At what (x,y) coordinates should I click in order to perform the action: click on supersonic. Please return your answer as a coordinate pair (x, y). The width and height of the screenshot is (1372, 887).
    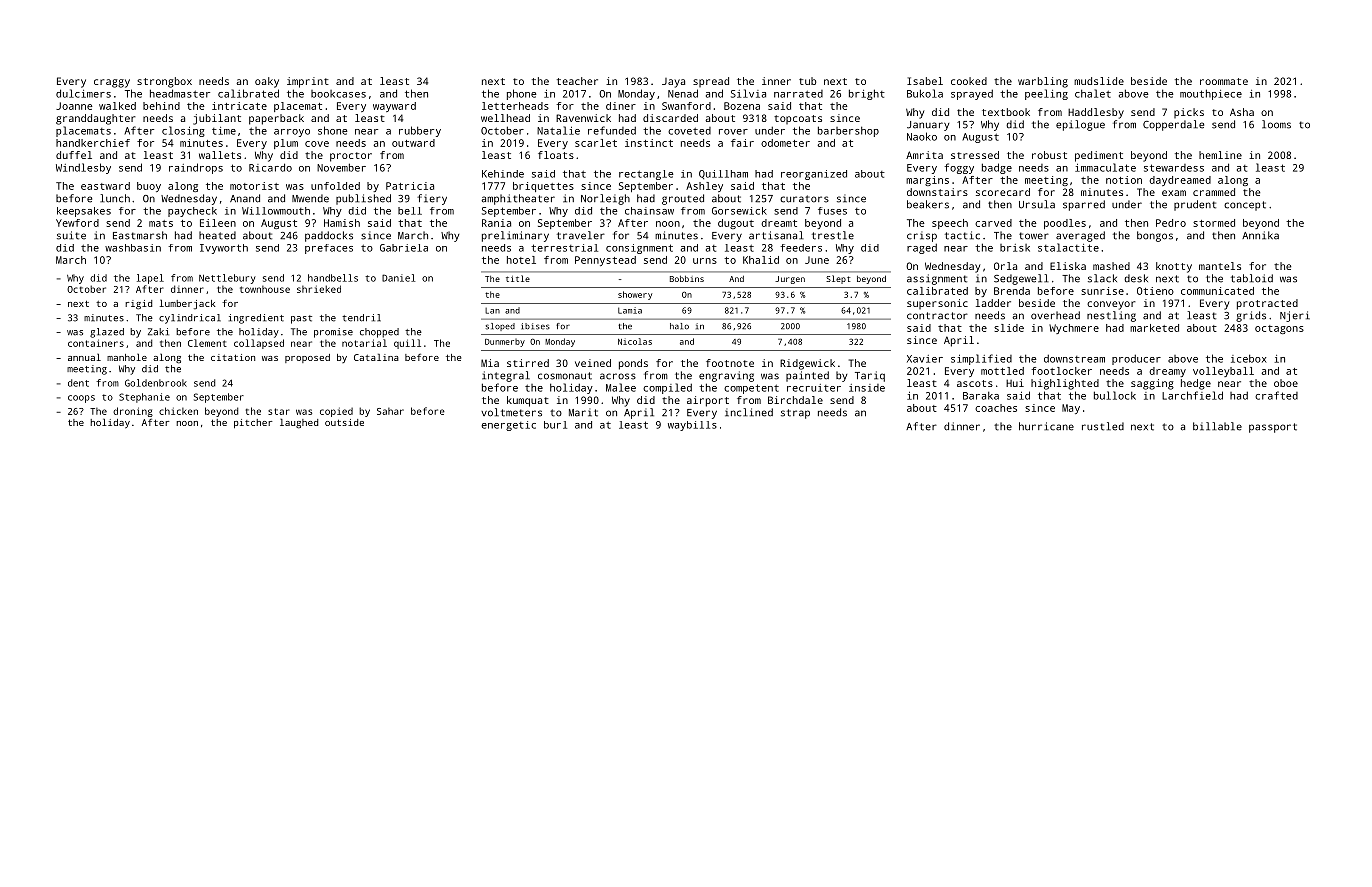
    Looking at the image, I should click on (937, 304).
